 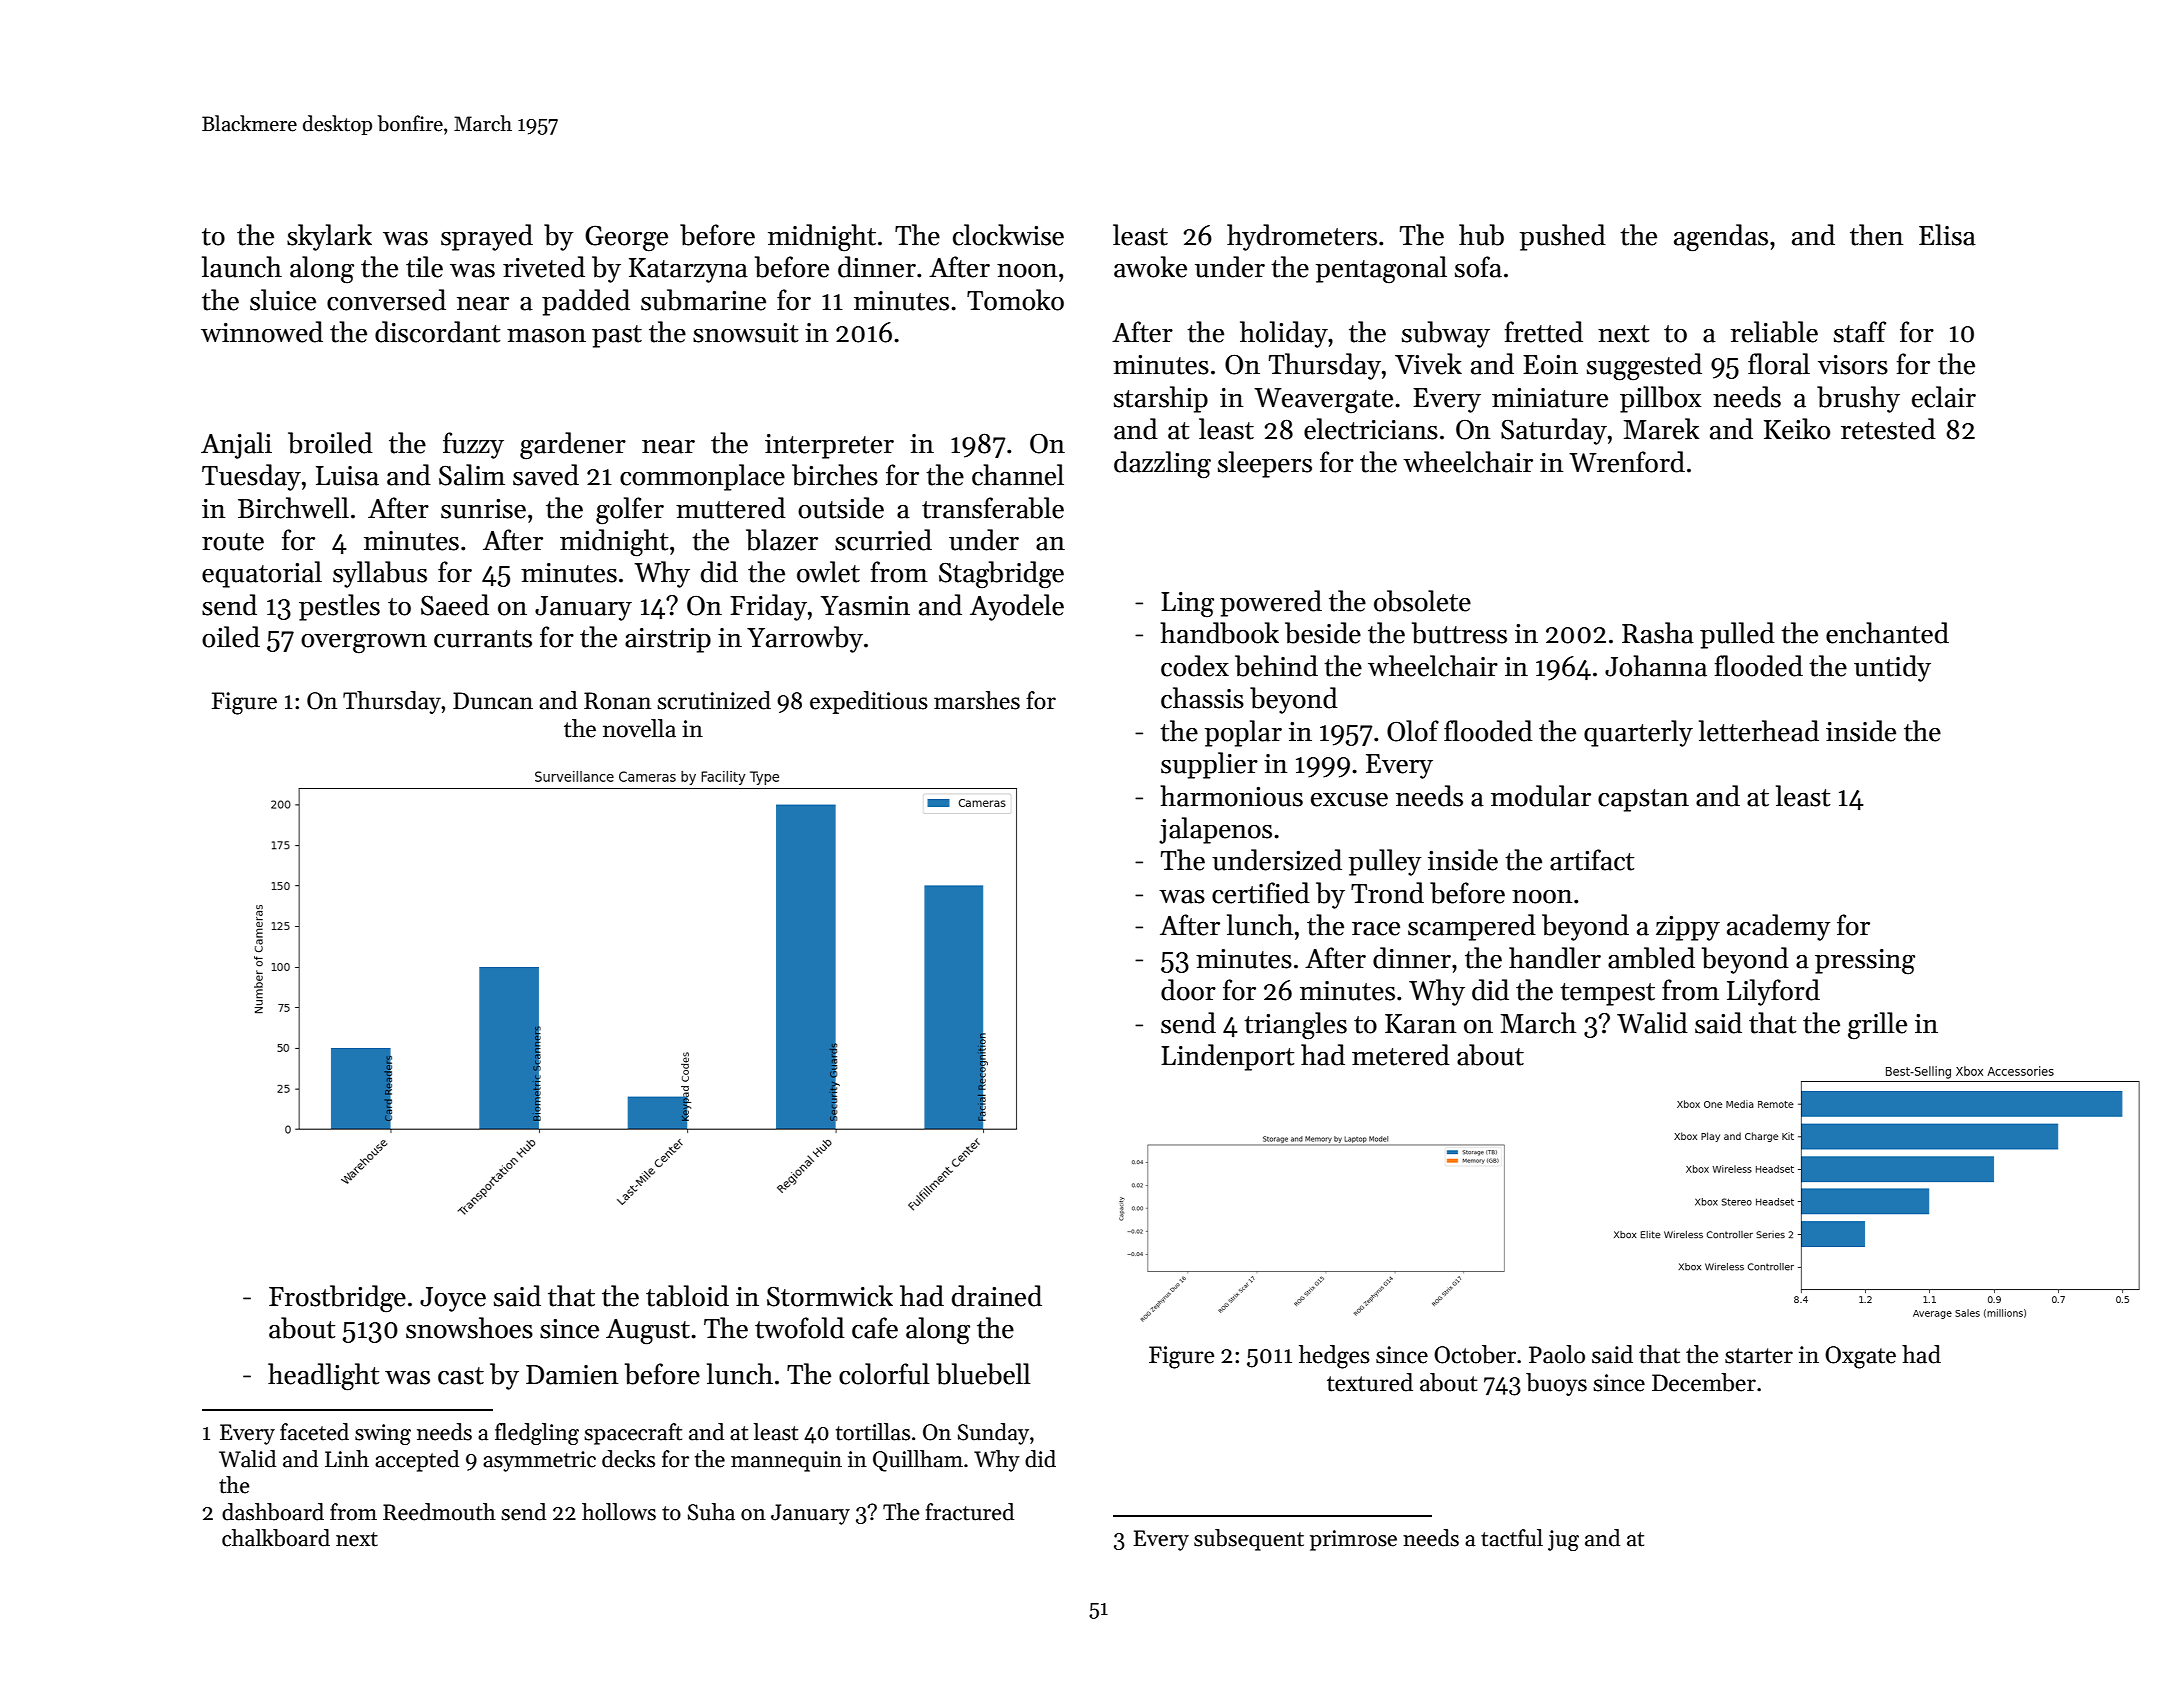 I want to click on Duncan, so click(x=493, y=701).
